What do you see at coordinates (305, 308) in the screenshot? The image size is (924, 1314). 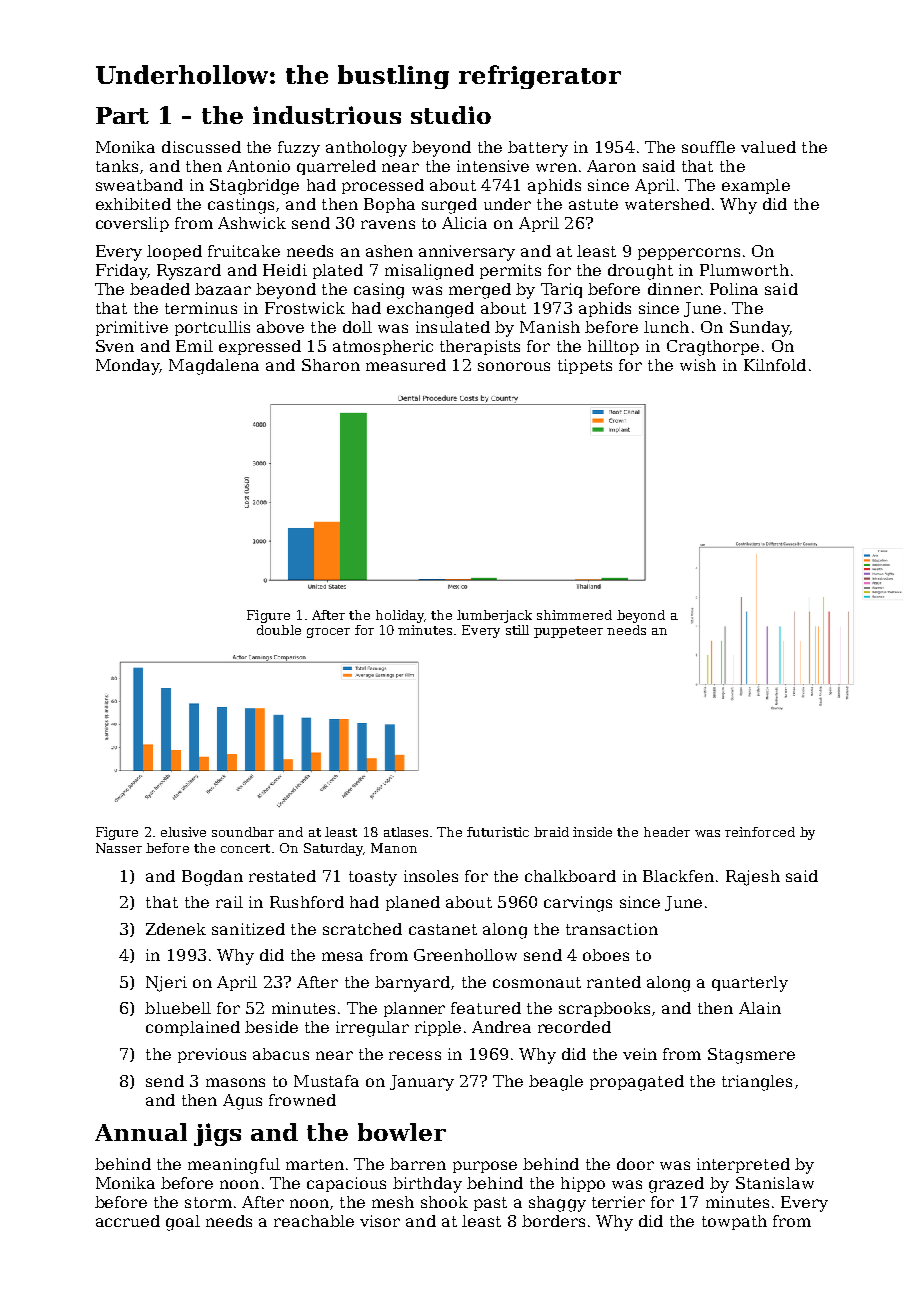 I see `Frostwick` at bounding box center [305, 308].
